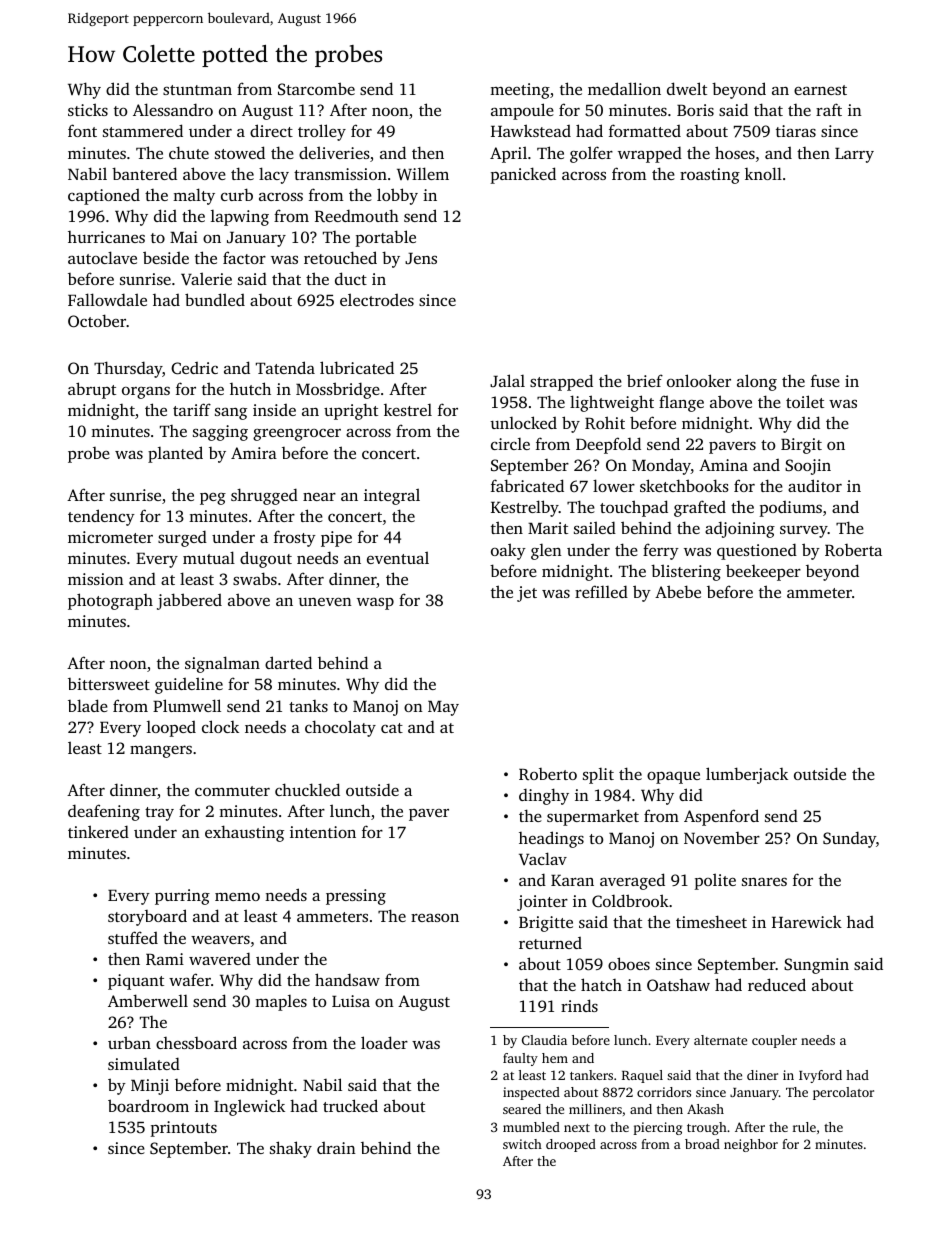 Image resolution: width=952 pixels, height=1233 pixels. I want to click on sticks, so click(88, 109).
